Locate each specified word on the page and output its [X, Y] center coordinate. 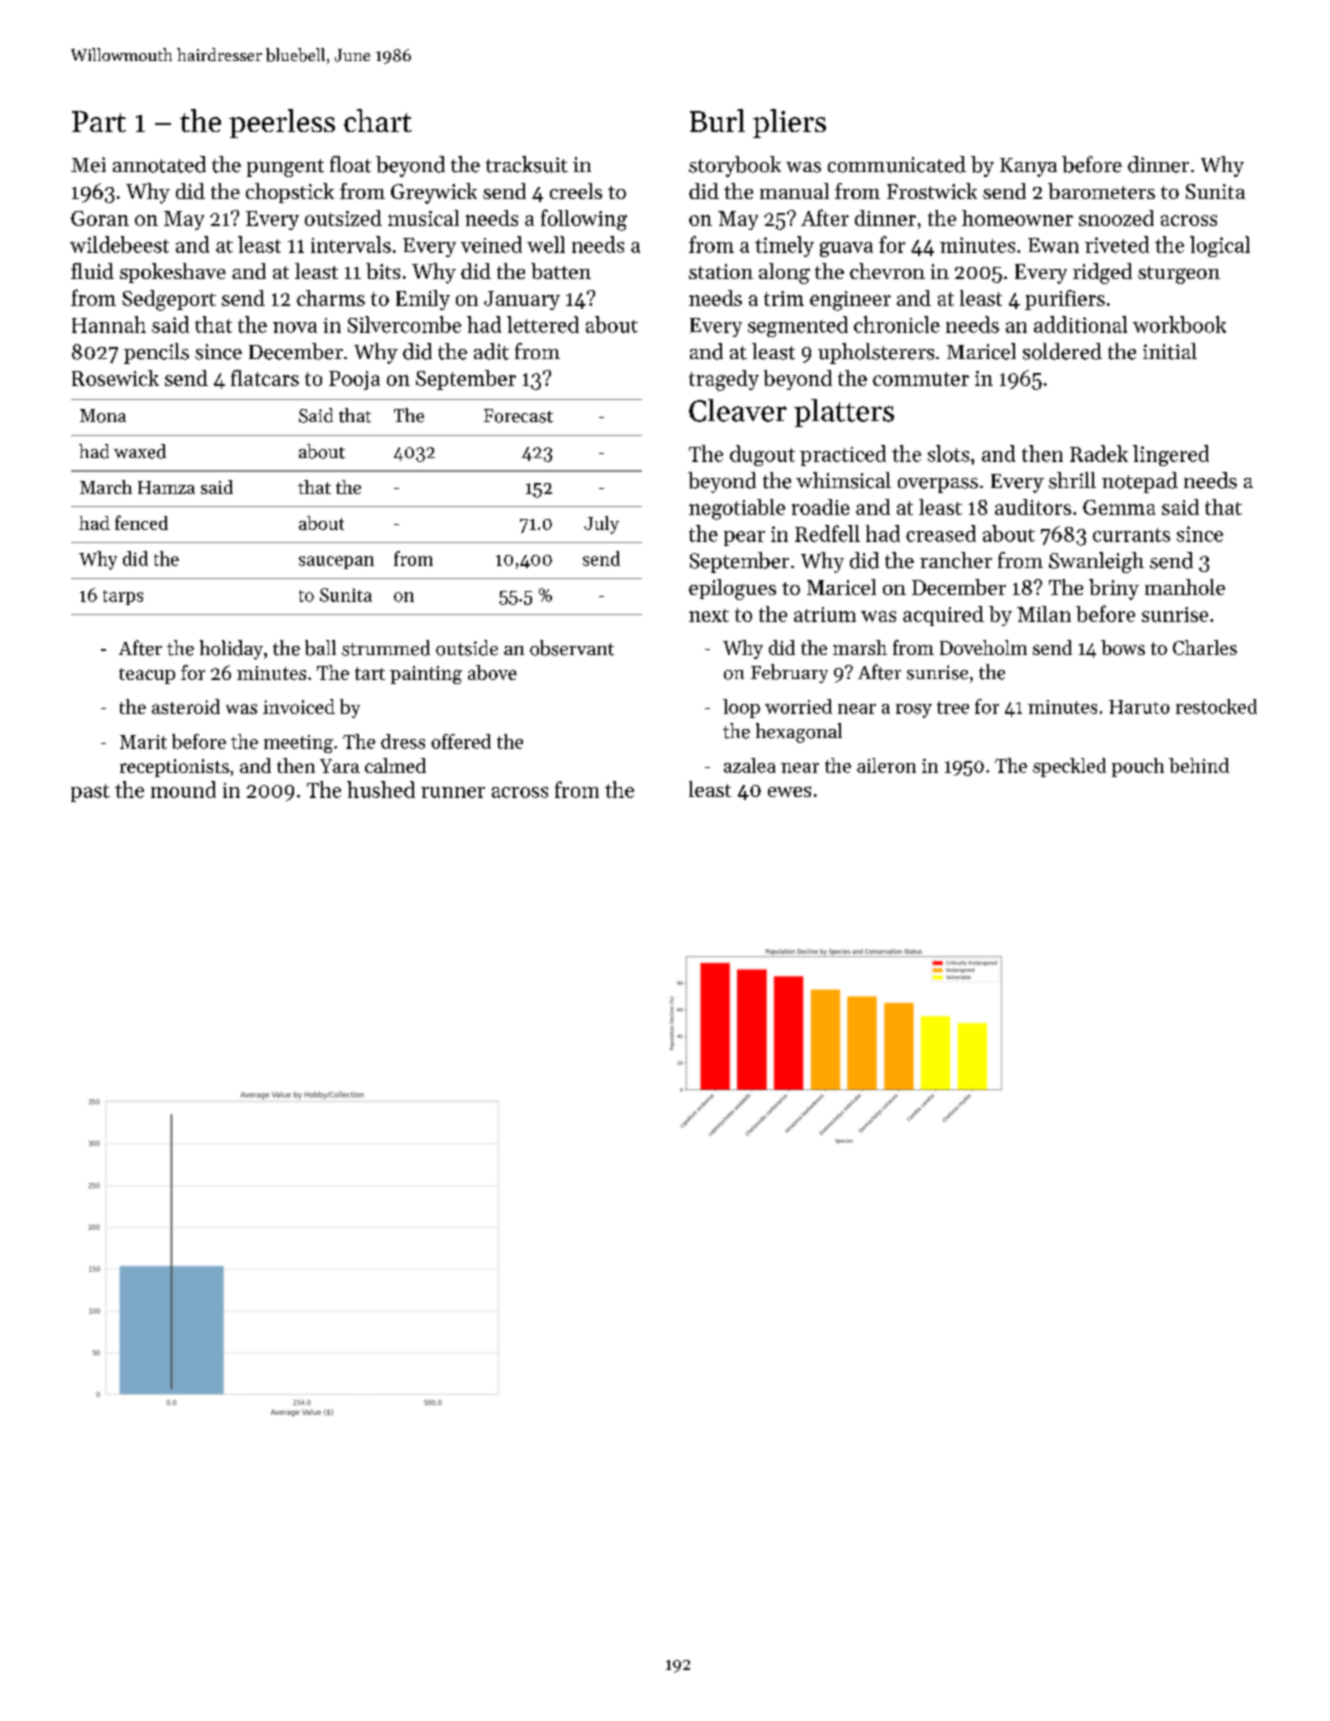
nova [295, 327]
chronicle [897, 324]
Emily [423, 300]
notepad [1140, 482]
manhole [1185, 587]
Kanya [1028, 167]
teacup [147, 676]
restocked [1216, 706]
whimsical [843, 480]
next [709, 615]
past [90, 793]
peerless [282, 123]
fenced [141, 522]
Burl [717, 120]
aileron [886, 765]
